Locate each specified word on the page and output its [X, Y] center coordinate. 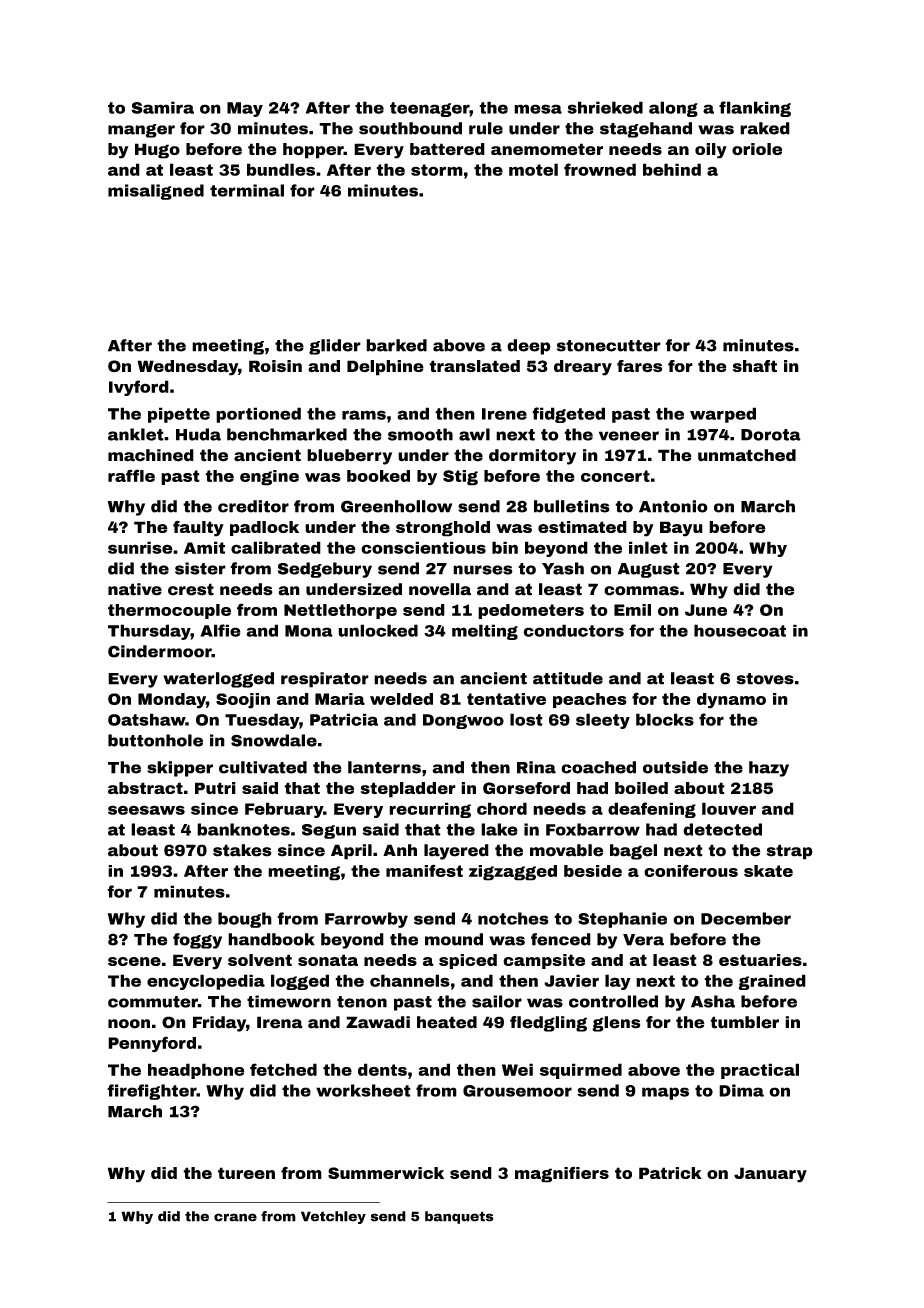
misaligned [156, 192]
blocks [665, 719]
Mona [309, 631]
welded [401, 699]
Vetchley [333, 1217]
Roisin [275, 366]
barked [396, 345]
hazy [769, 769]
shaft [755, 366]
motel [533, 169]
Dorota [771, 435]
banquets [459, 1217]
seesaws [146, 810]
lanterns [384, 767]
